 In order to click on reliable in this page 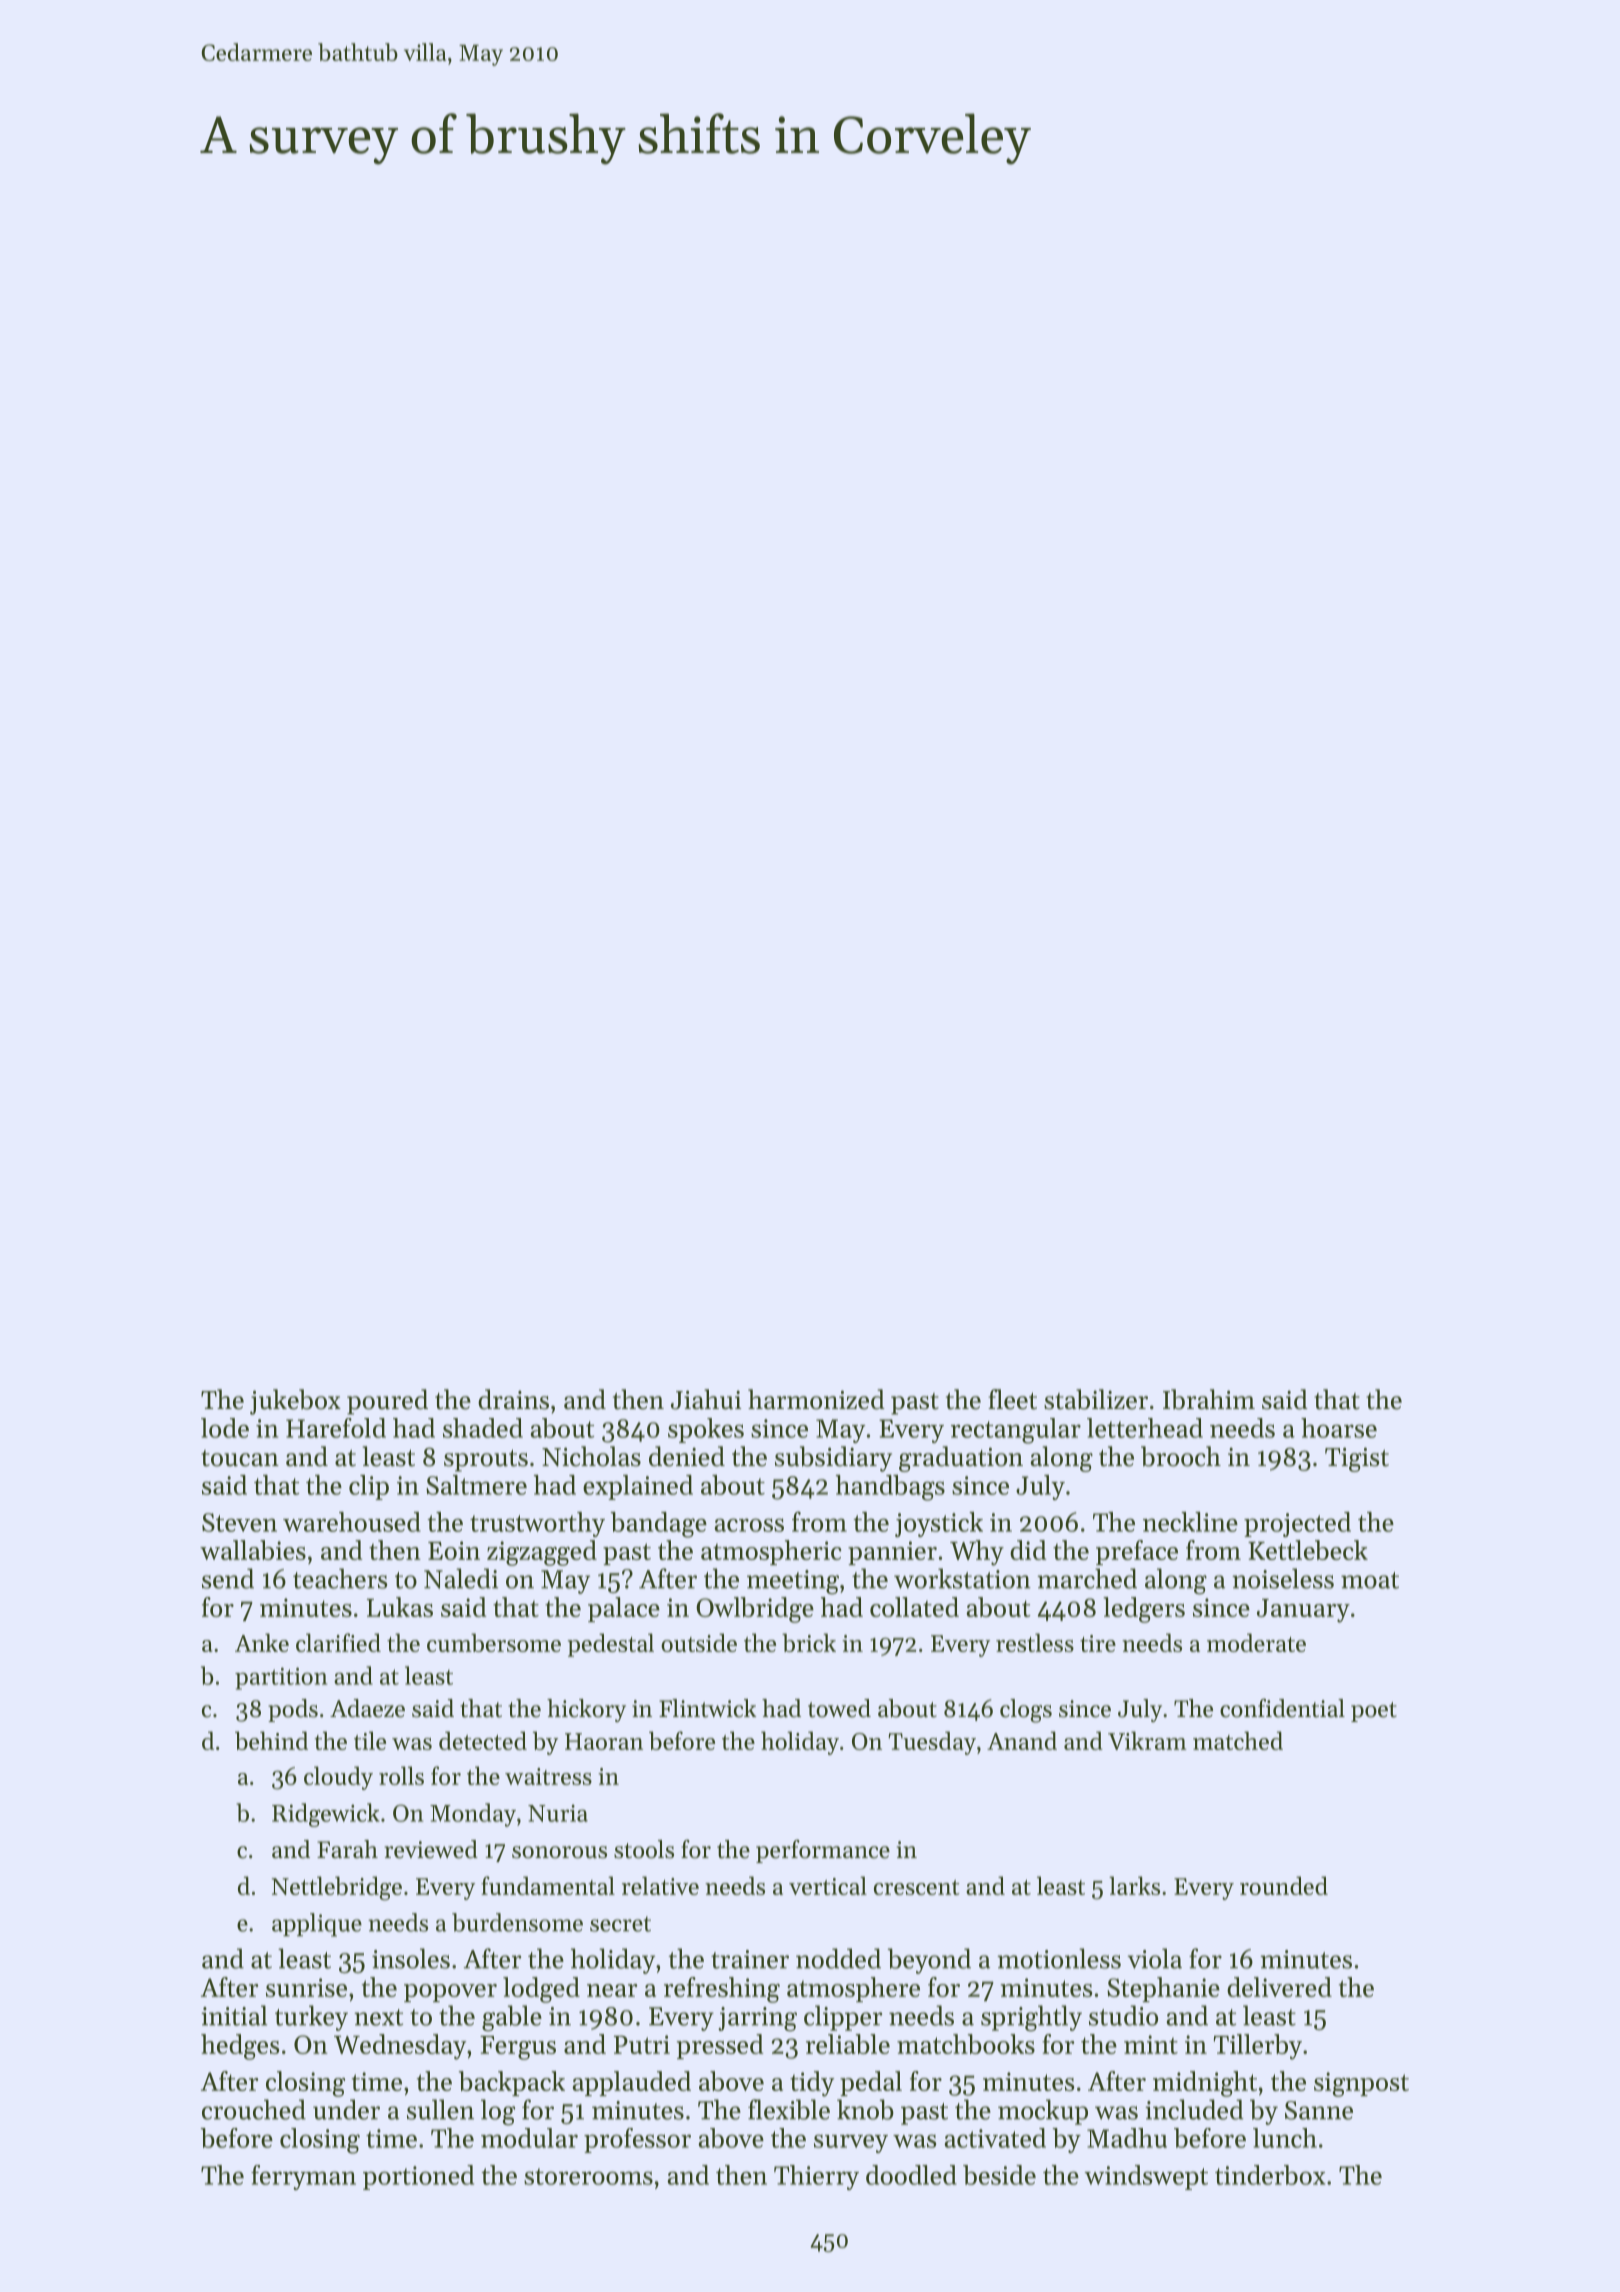, I will do `click(848, 2044)`.
